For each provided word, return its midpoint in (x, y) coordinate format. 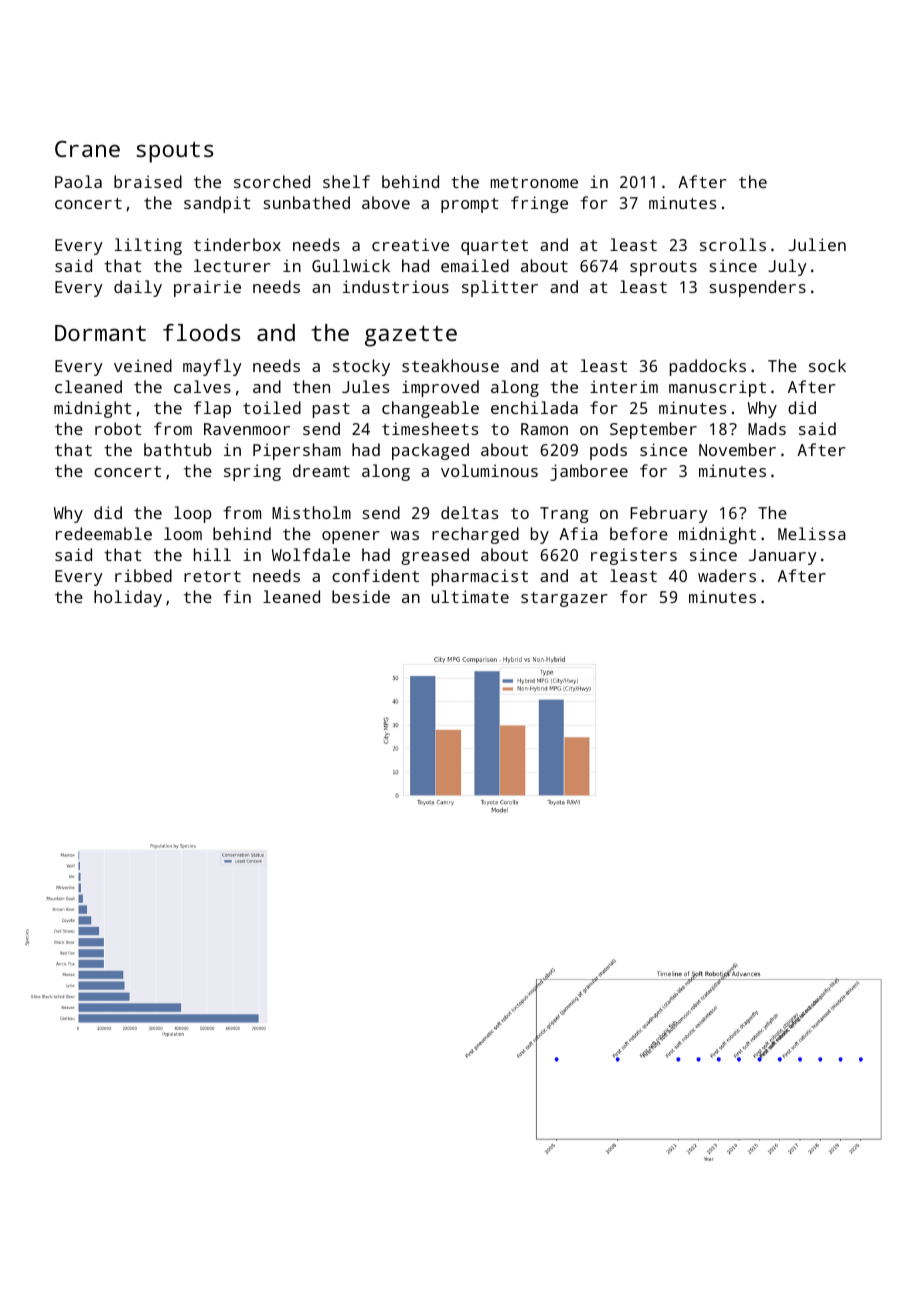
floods (201, 332)
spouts (174, 152)
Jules (365, 386)
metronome (534, 182)
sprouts (663, 268)
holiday (128, 598)
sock (827, 365)
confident (375, 575)
